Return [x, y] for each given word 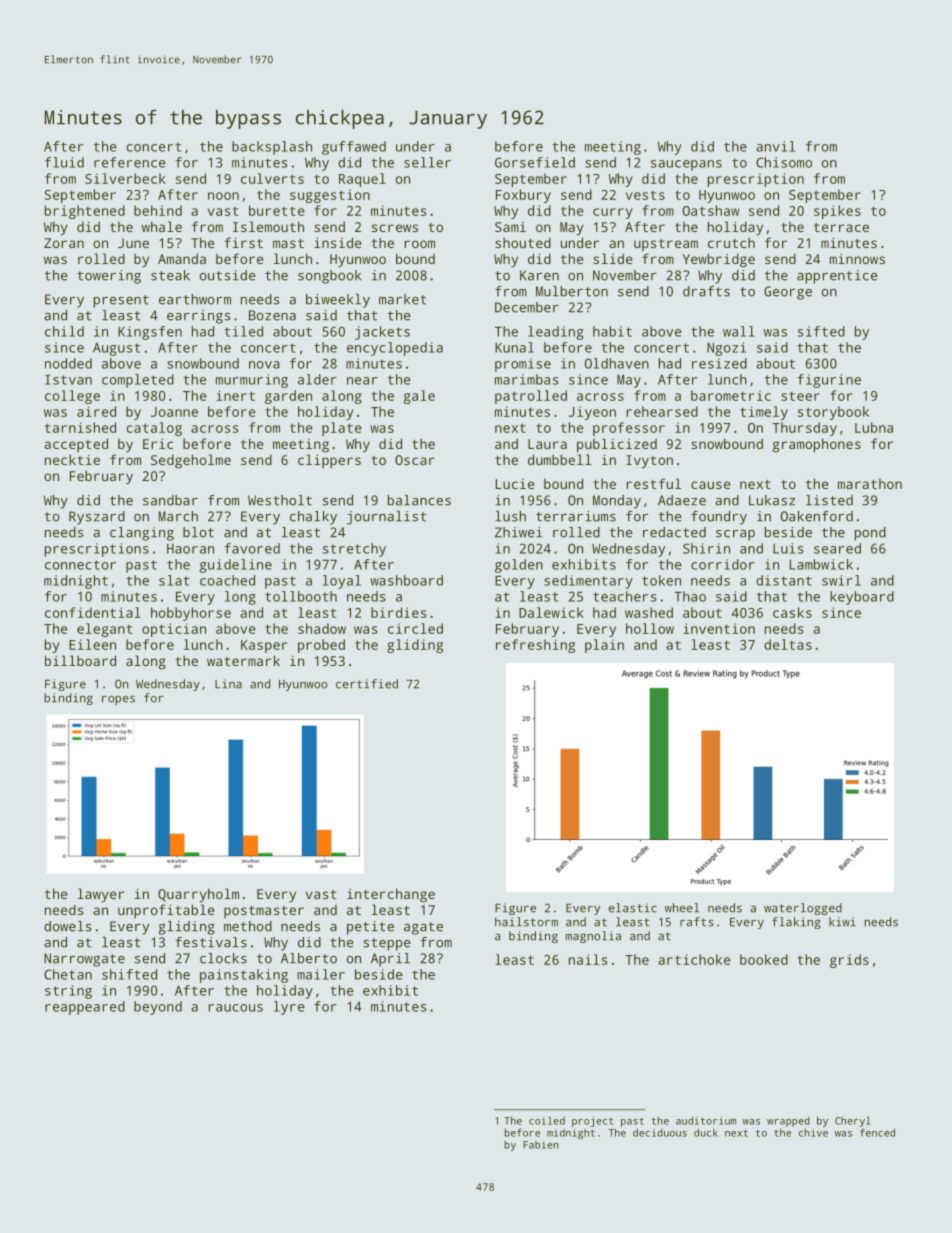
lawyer [101, 895]
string [68, 992]
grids [849, 961]
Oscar [415, 460]
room [419, 244]
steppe [386, 944]
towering [109, 277]
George [788, 293]
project [592, 1122]
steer [800, 396]
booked [764, 959]
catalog [154, 429]
